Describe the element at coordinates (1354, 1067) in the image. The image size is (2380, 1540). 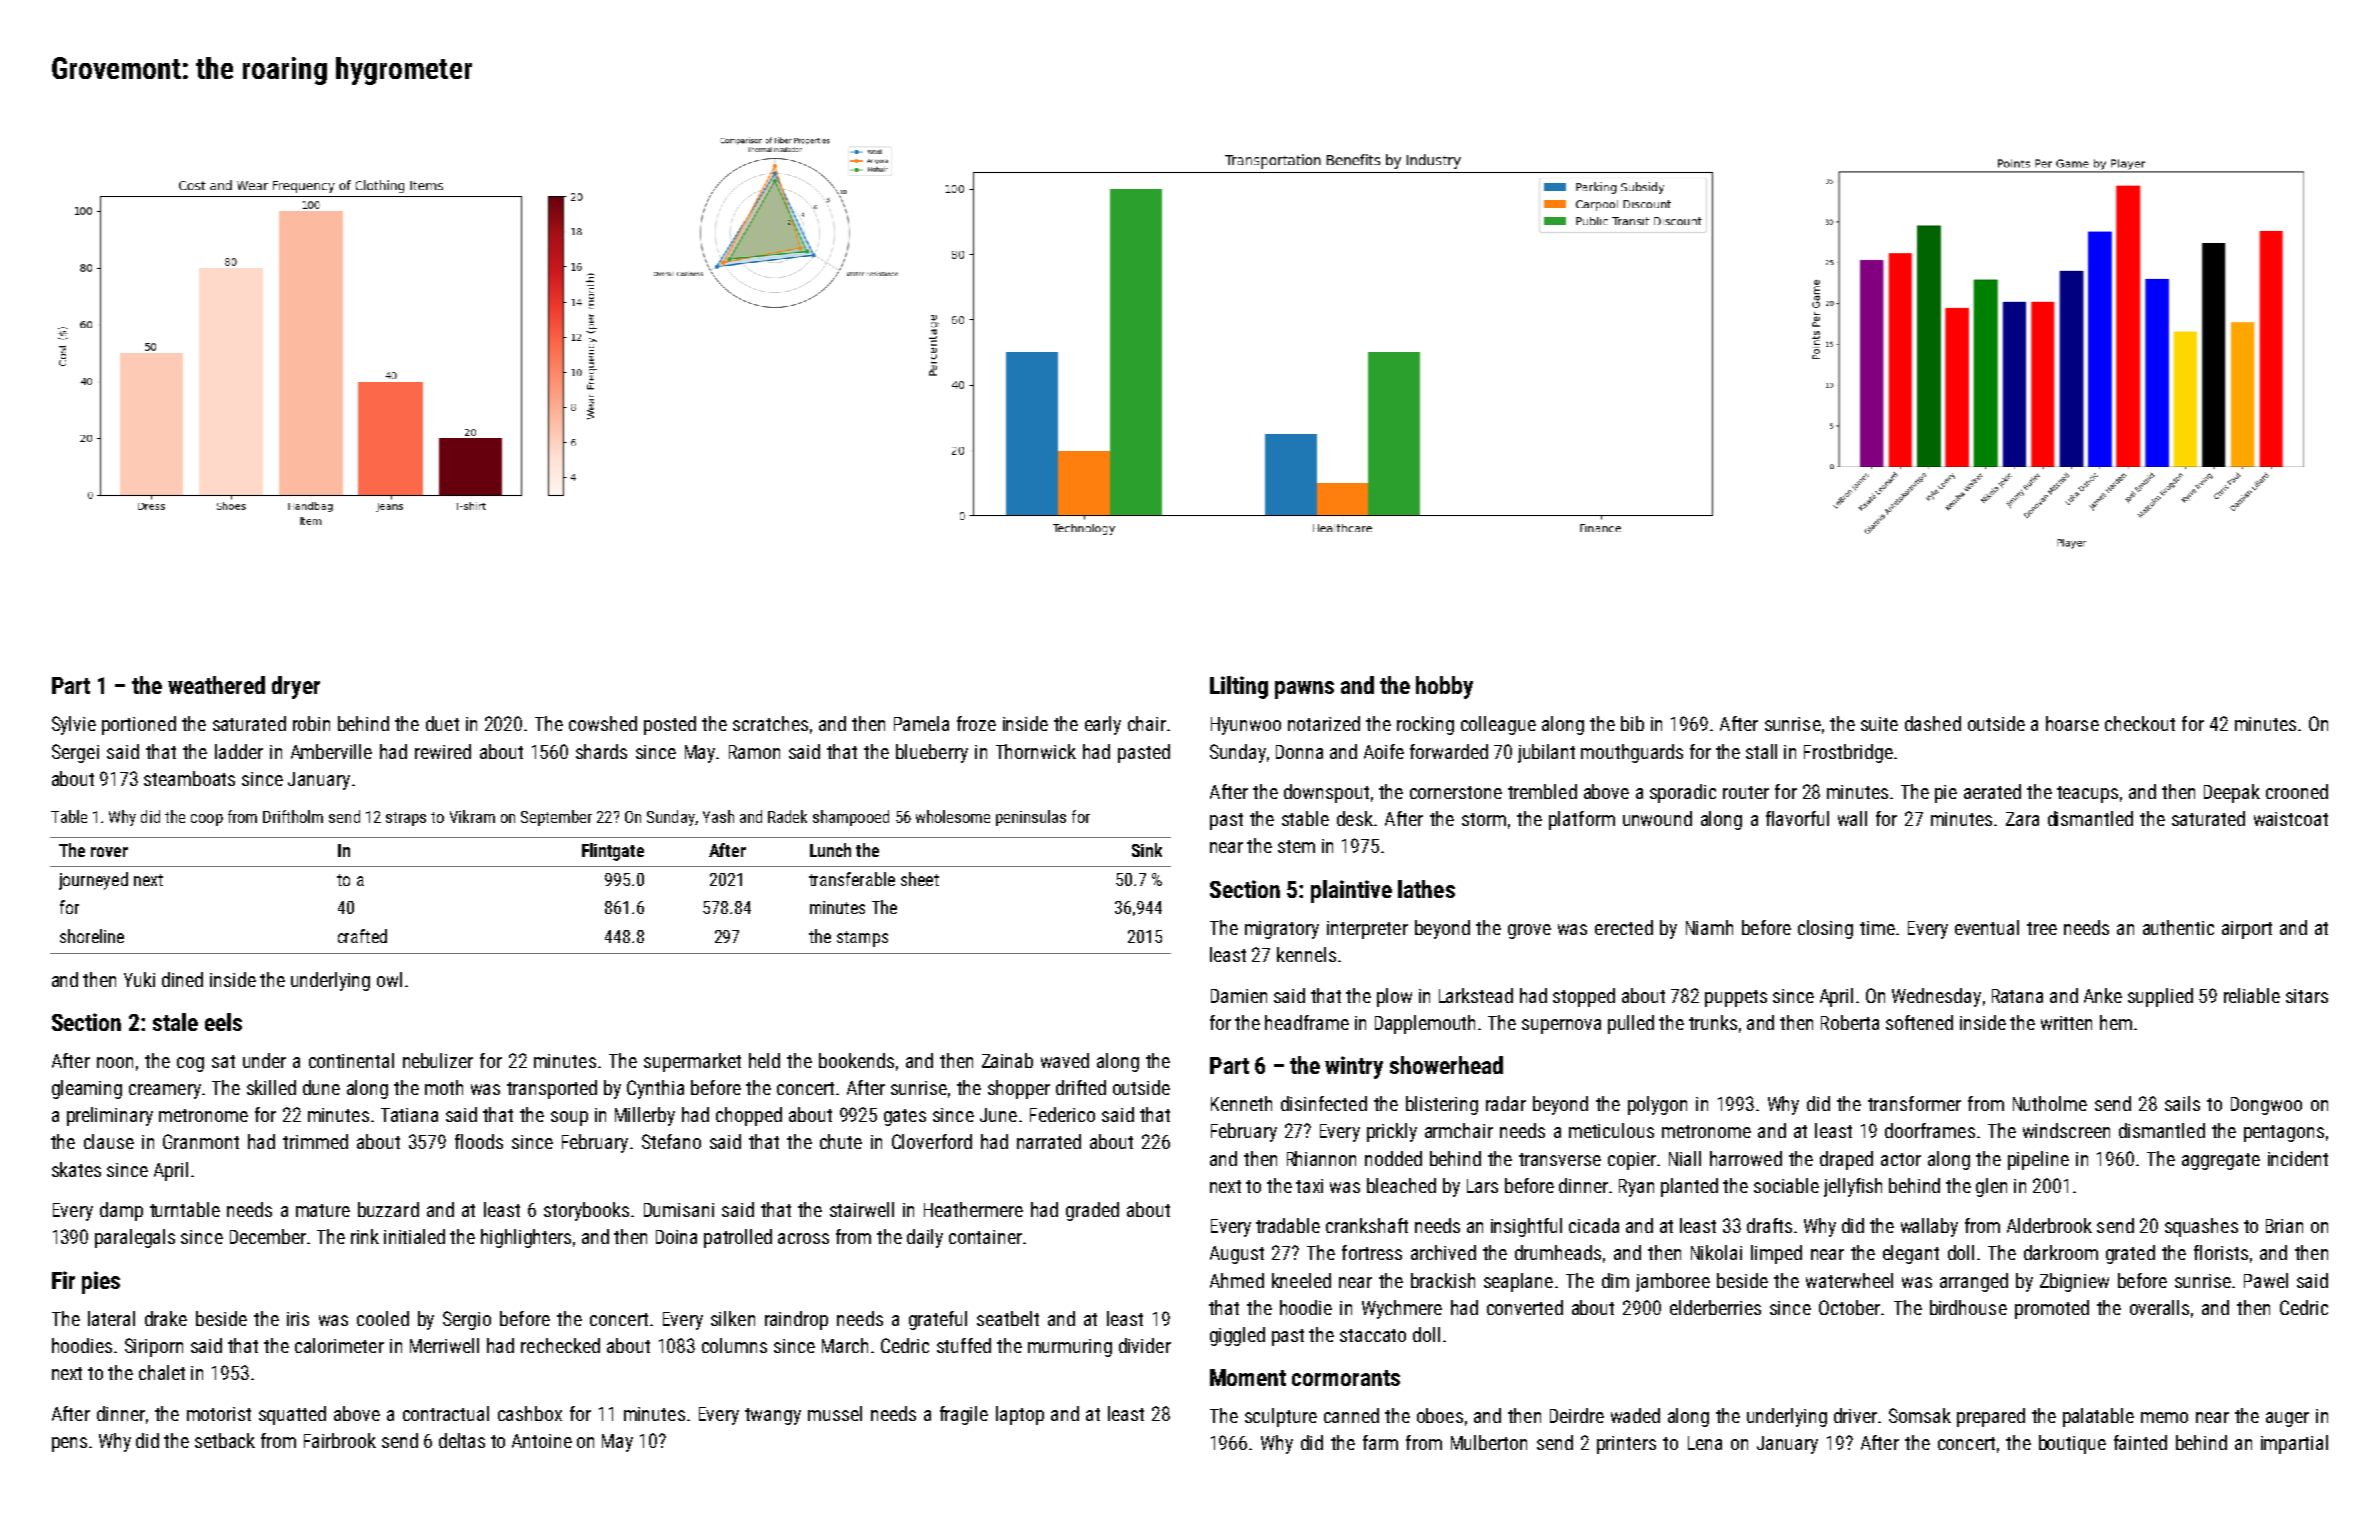
I see `wintry` at that location.
